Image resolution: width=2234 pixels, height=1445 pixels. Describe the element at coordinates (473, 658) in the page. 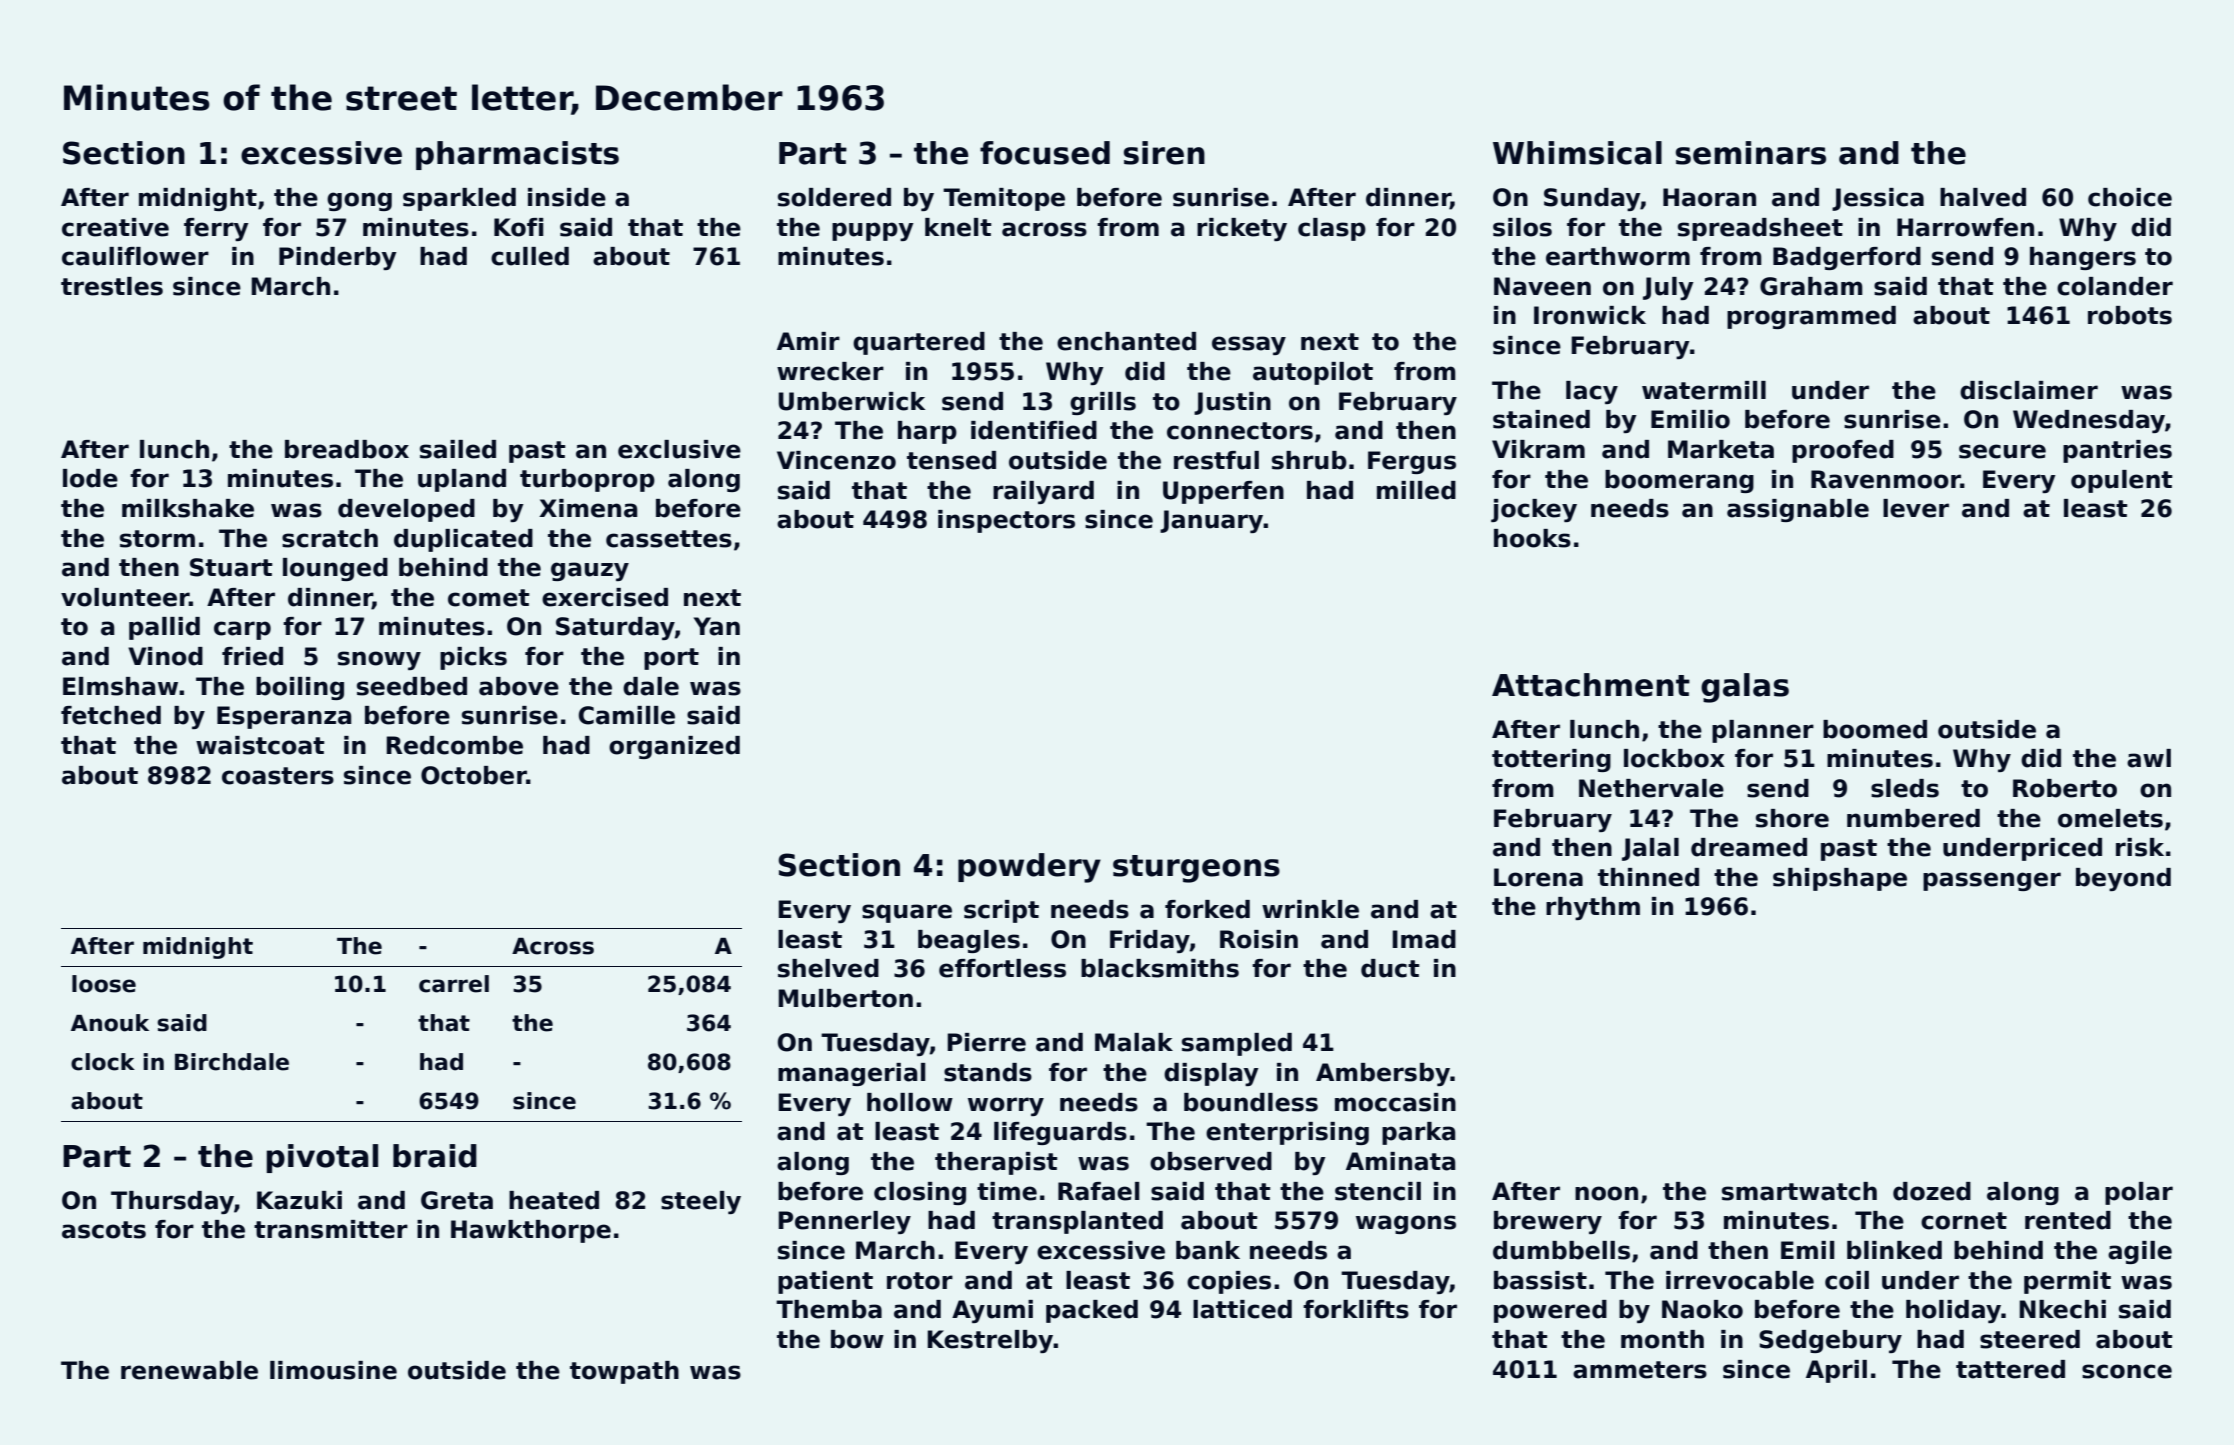

I see `picks` at that location.
